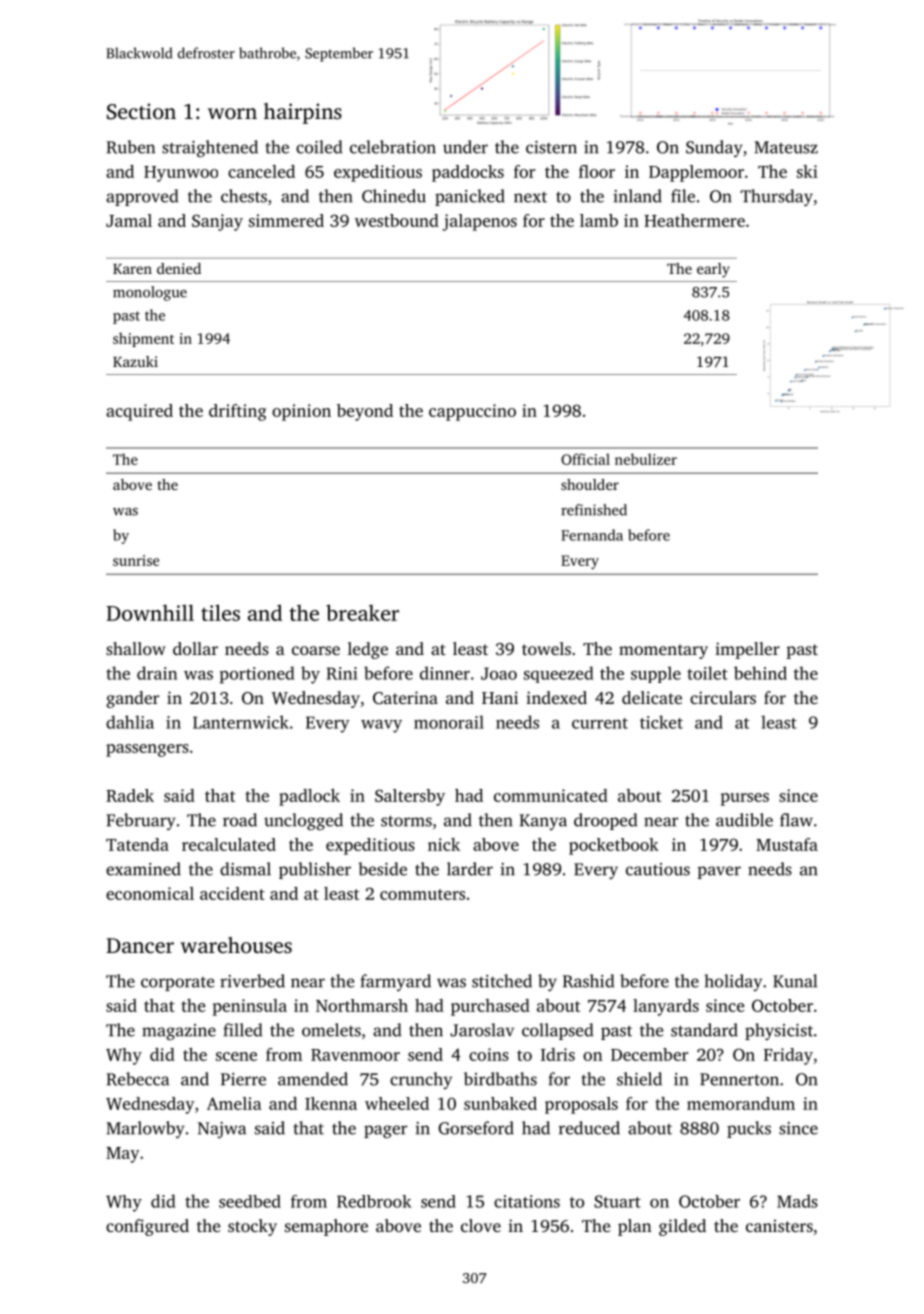 The height and width of the screenshot is (1314, 924). Describe the element at coordinates (397, 220) in the screenshot. I see `westbound` at that location.
